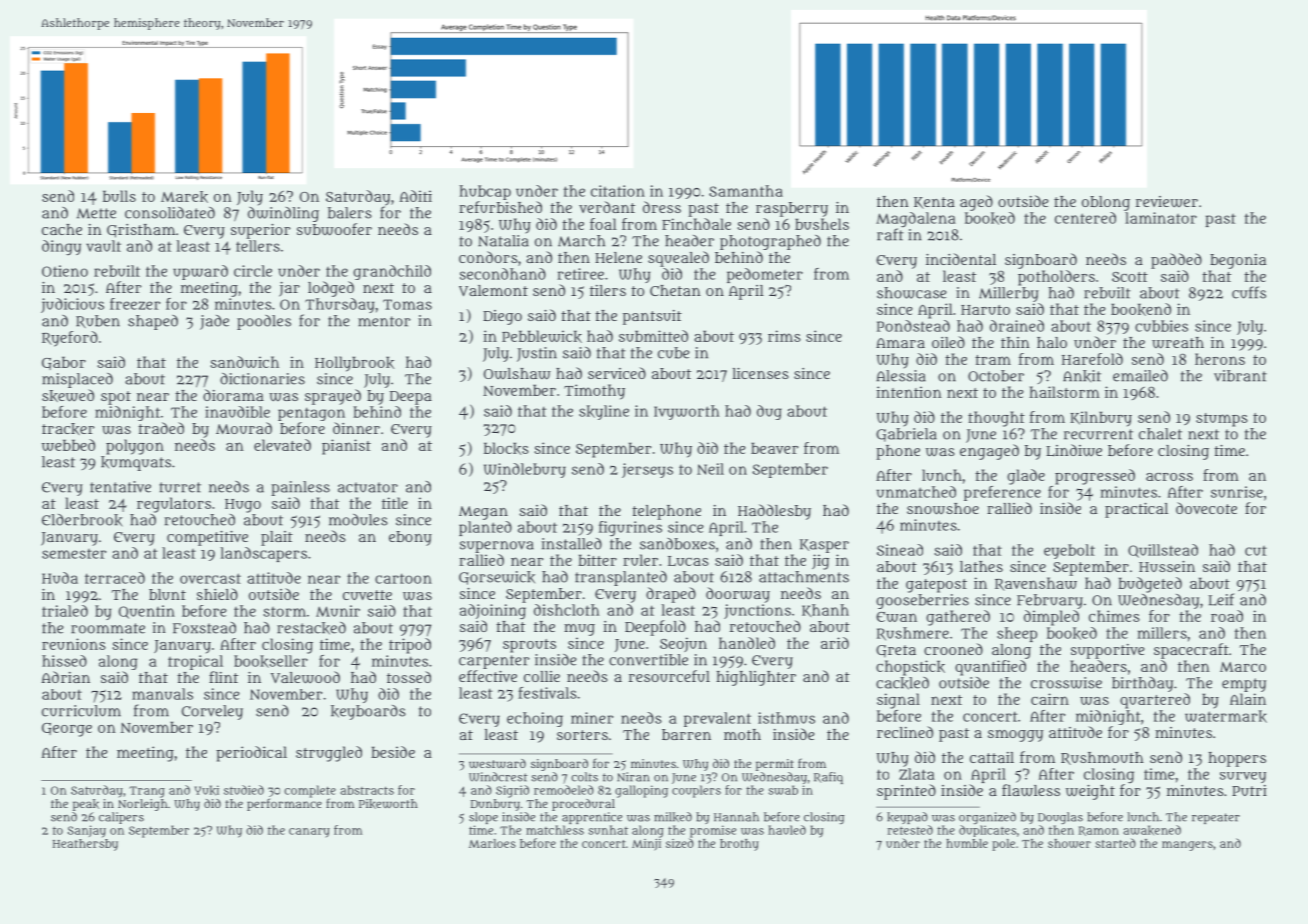 Image resolution: width=1308 pixels, height=924 pixels. I want to click on Ivyworth, so click(686, 412).
